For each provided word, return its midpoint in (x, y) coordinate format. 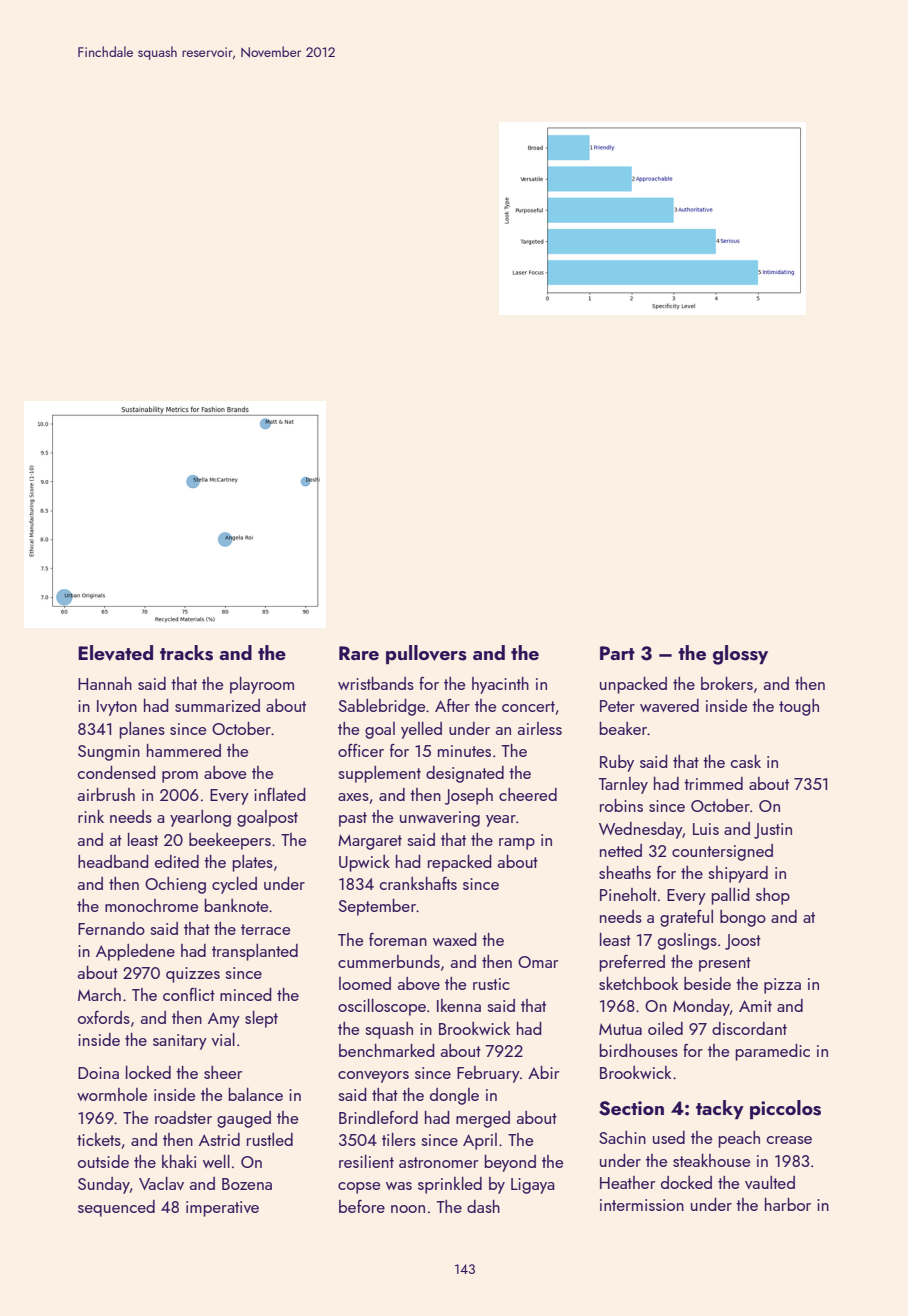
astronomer (438, 1162)
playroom (262, 685)
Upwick (364, 863)
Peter (617, 706)
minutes (464, 751)
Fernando (111, 928)
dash (483, 1206)
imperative (222, 1209)
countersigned (722, 852)
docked (686, 1182)
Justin (773, 831)
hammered (184, 750)
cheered (528, 794)
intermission (642, 1205)
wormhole (112, 1094)
